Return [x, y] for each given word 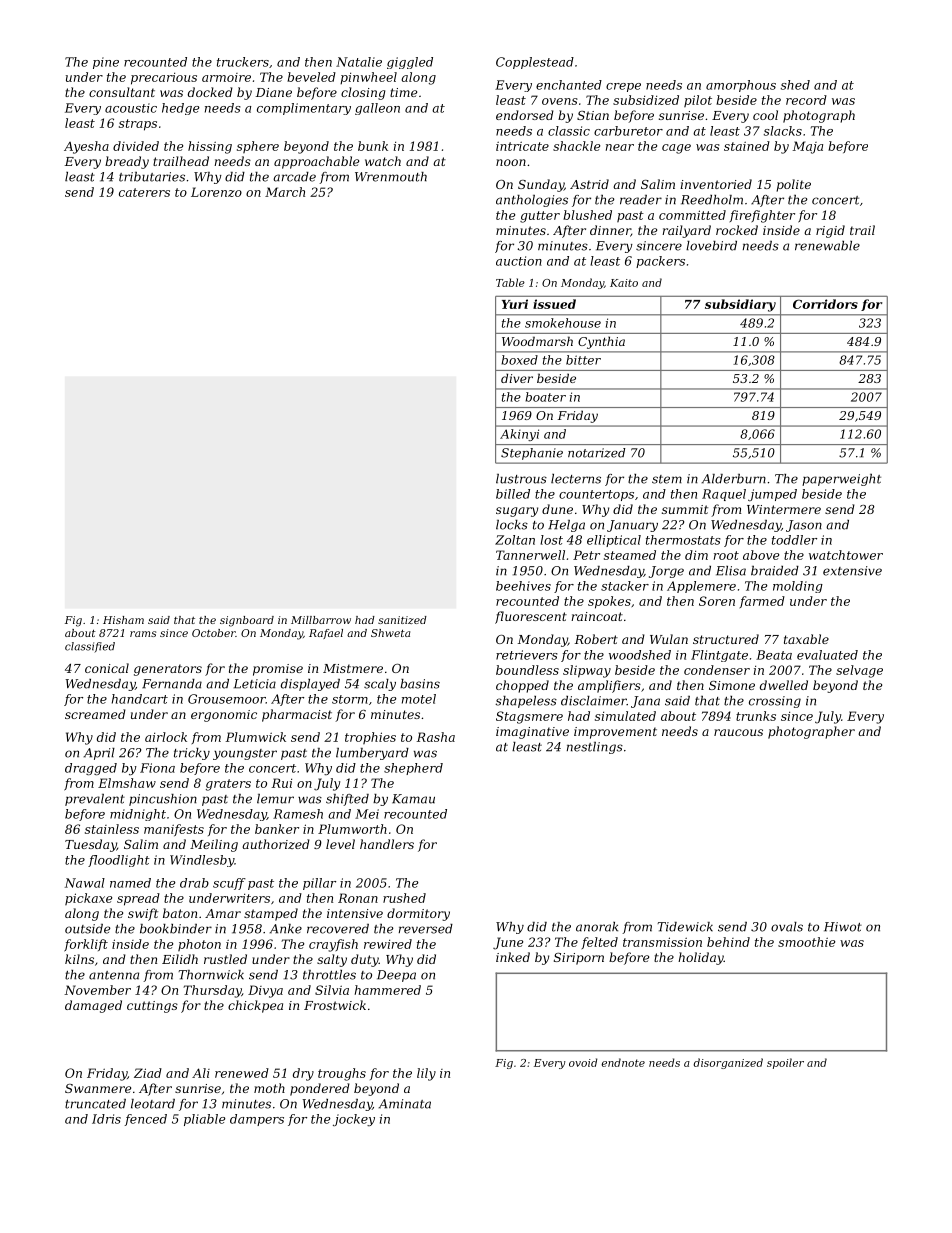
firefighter [762, 216]
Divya [265, 991]
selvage [859, 671]
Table [510, 282]
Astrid [589, 184]
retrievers [527, 655]
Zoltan [515, 540]
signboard [247, 621]
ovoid [583, 1062]
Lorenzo [216, 192]
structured [726, 639]
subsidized [646, 100]
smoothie [806, 942]
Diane [274, 92]
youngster [245, 754]
